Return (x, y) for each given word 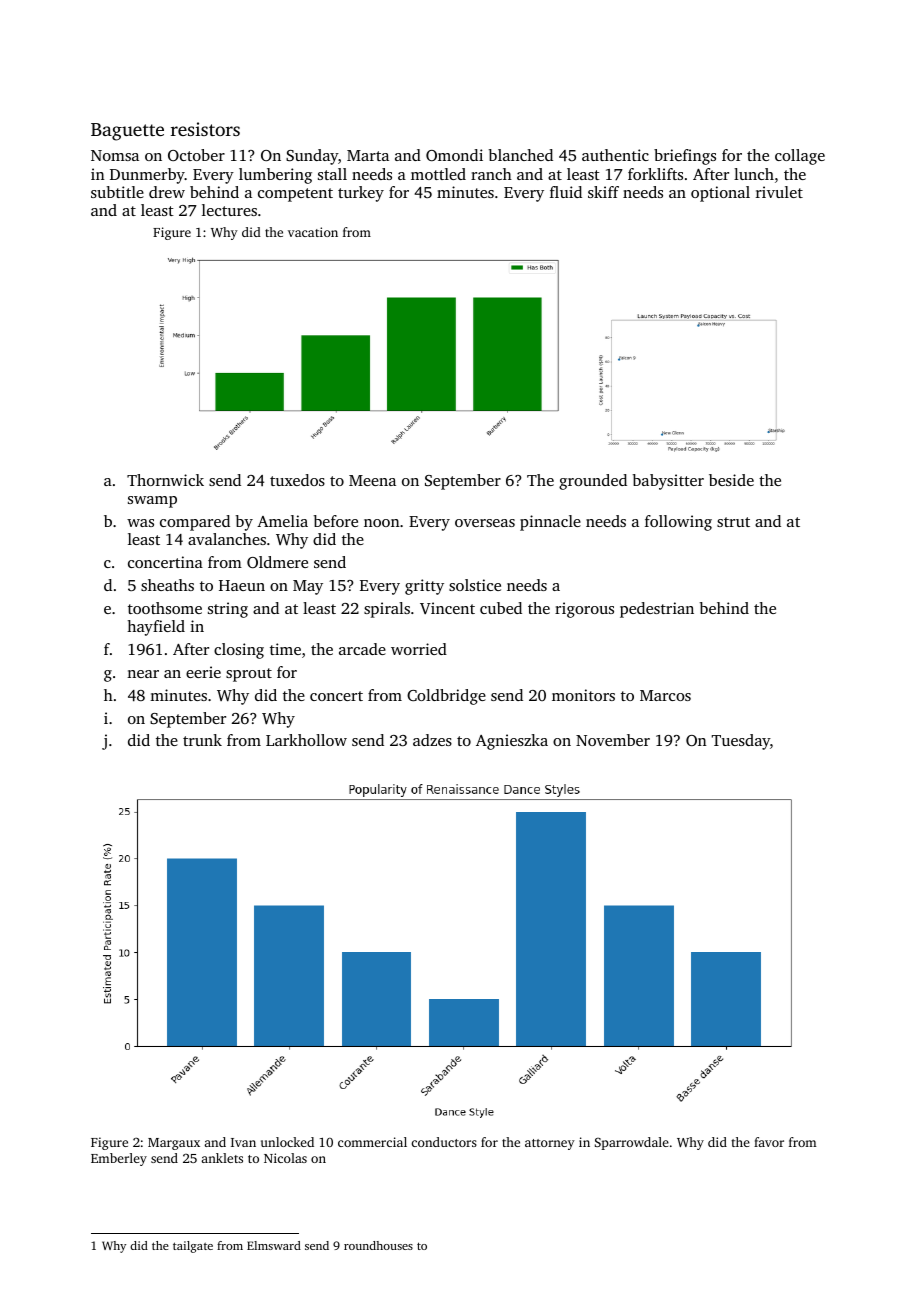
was (140, 523)
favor (769, 1142)
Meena (372, 480)
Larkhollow (306, 740)
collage (800, 157)
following (678, 523)
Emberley (119, 1159)
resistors (205, 129)
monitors (583, 695)
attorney (550, 1144)
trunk (202, 740)
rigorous (584, 610)
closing (239, 651)
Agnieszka (512, 742)
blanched (521, 155)
